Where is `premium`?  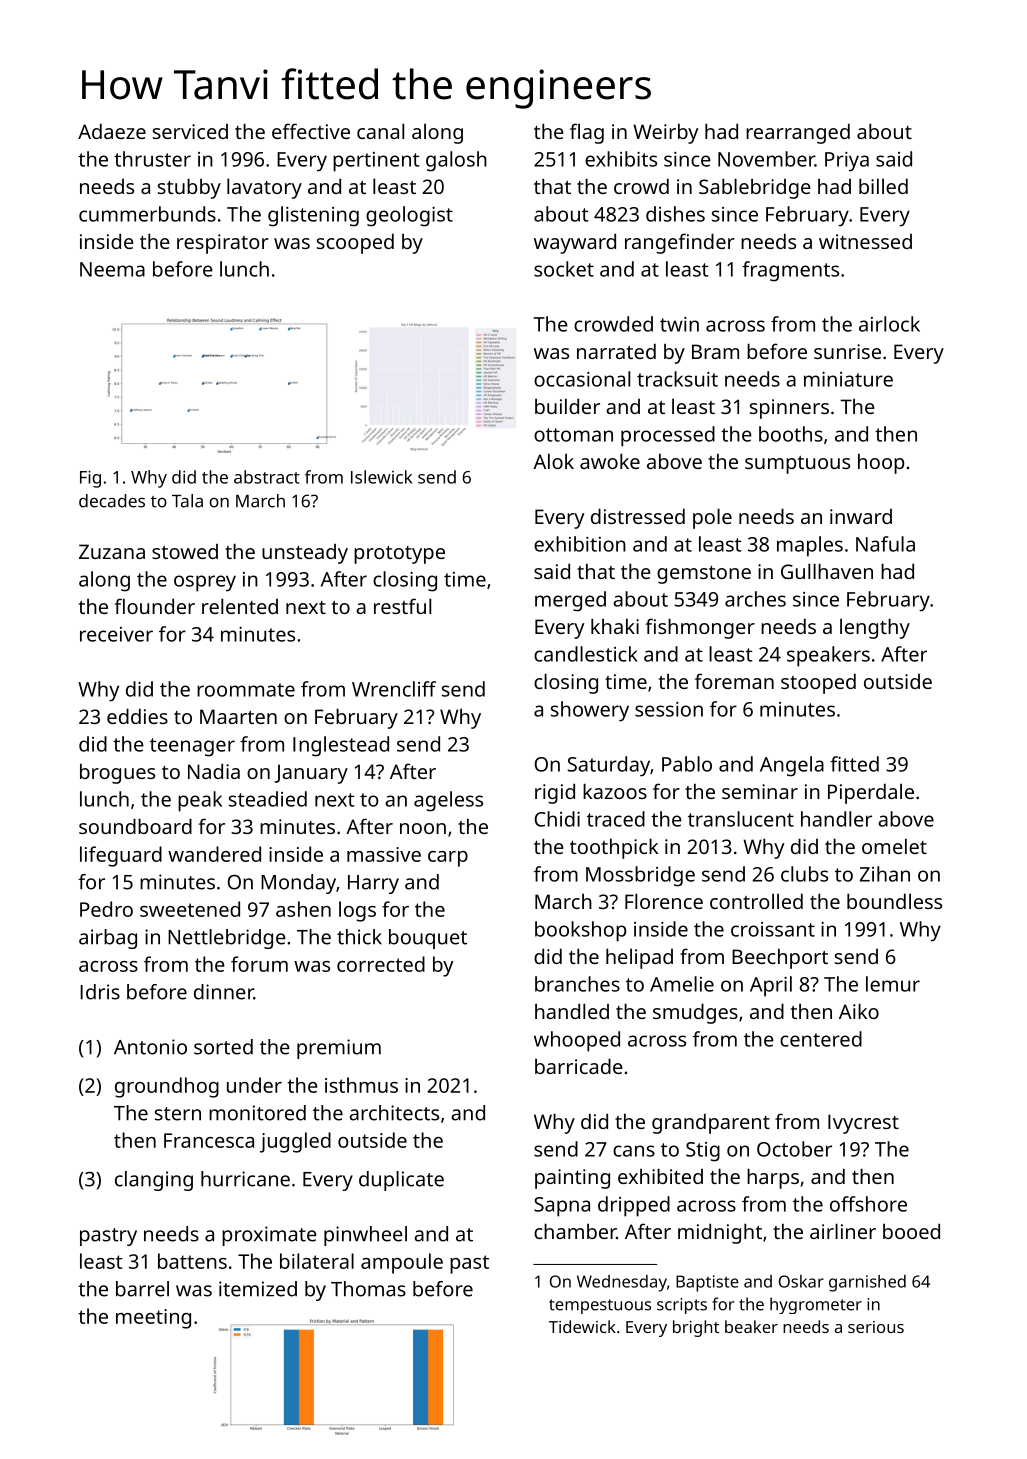 premium is located at coordinates (339, 1049).
